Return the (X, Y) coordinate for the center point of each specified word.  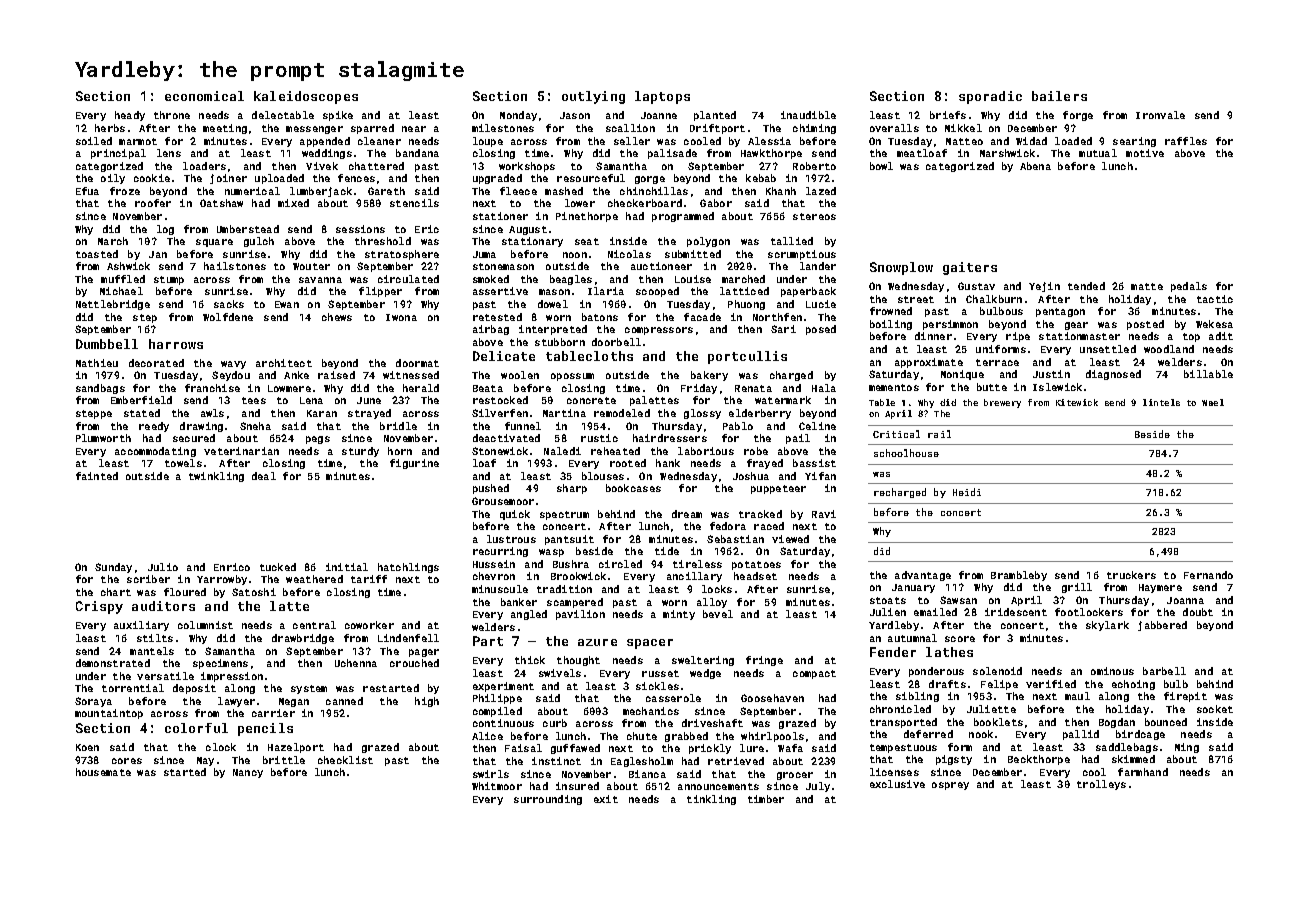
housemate (103, 772)
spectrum (564, 515)
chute (642, 736)
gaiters (970, 268)
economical (204, 96)
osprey (950, 786)
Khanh (781, 191)
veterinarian (241, 451)
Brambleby (1019, 576)
